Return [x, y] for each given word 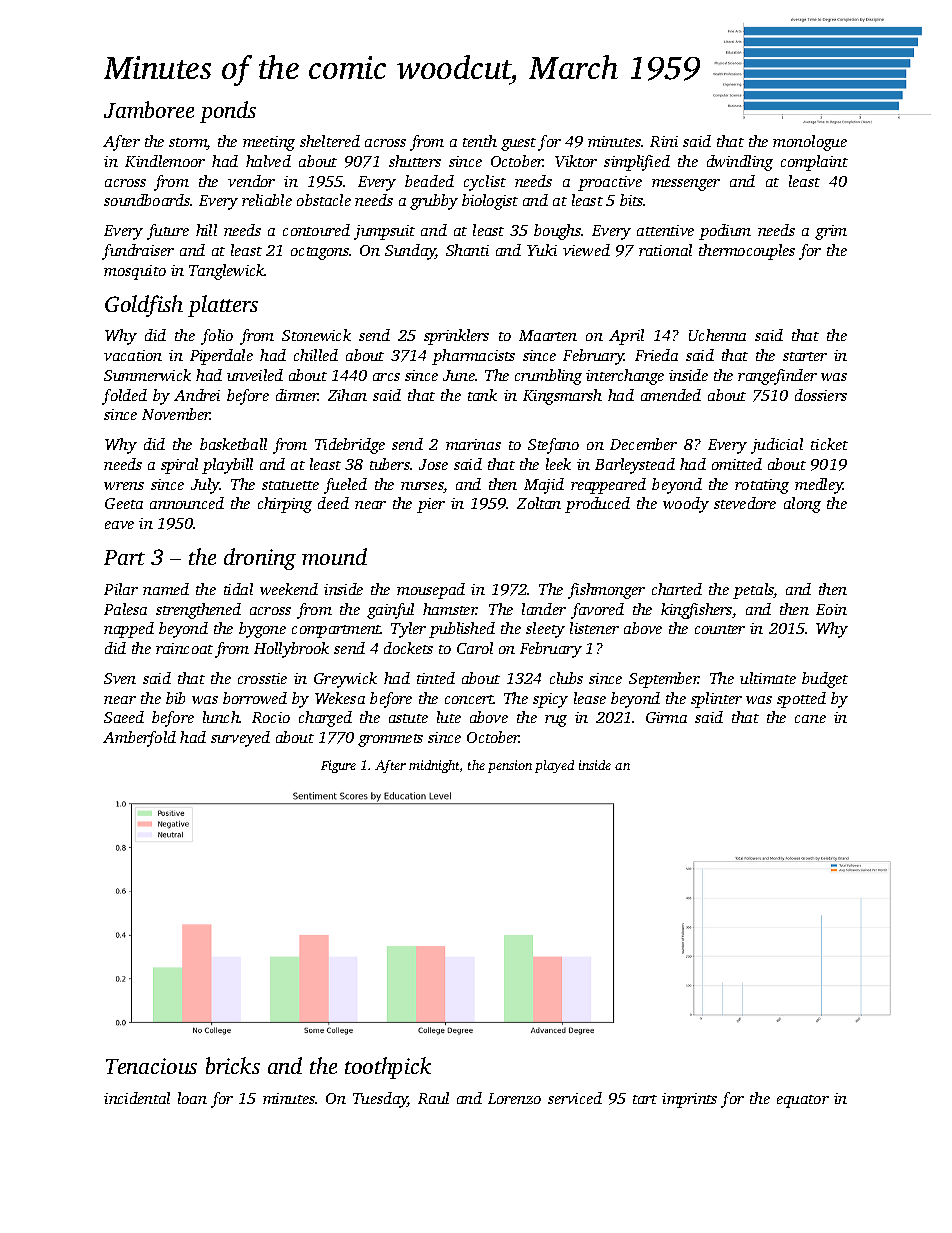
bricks [233, 1065]
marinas [473, 444]
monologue [810, 143]
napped [129, 630]
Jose [433, 464]
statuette [290, 485]
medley [819, 486]
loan [192, 1098]
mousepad [431, 591]
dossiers [821, 395]
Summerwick [147, 375]
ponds [228, 112]
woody [686, 505]
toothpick [388, 1068]
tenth [480, 141]
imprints [689, 1100]
